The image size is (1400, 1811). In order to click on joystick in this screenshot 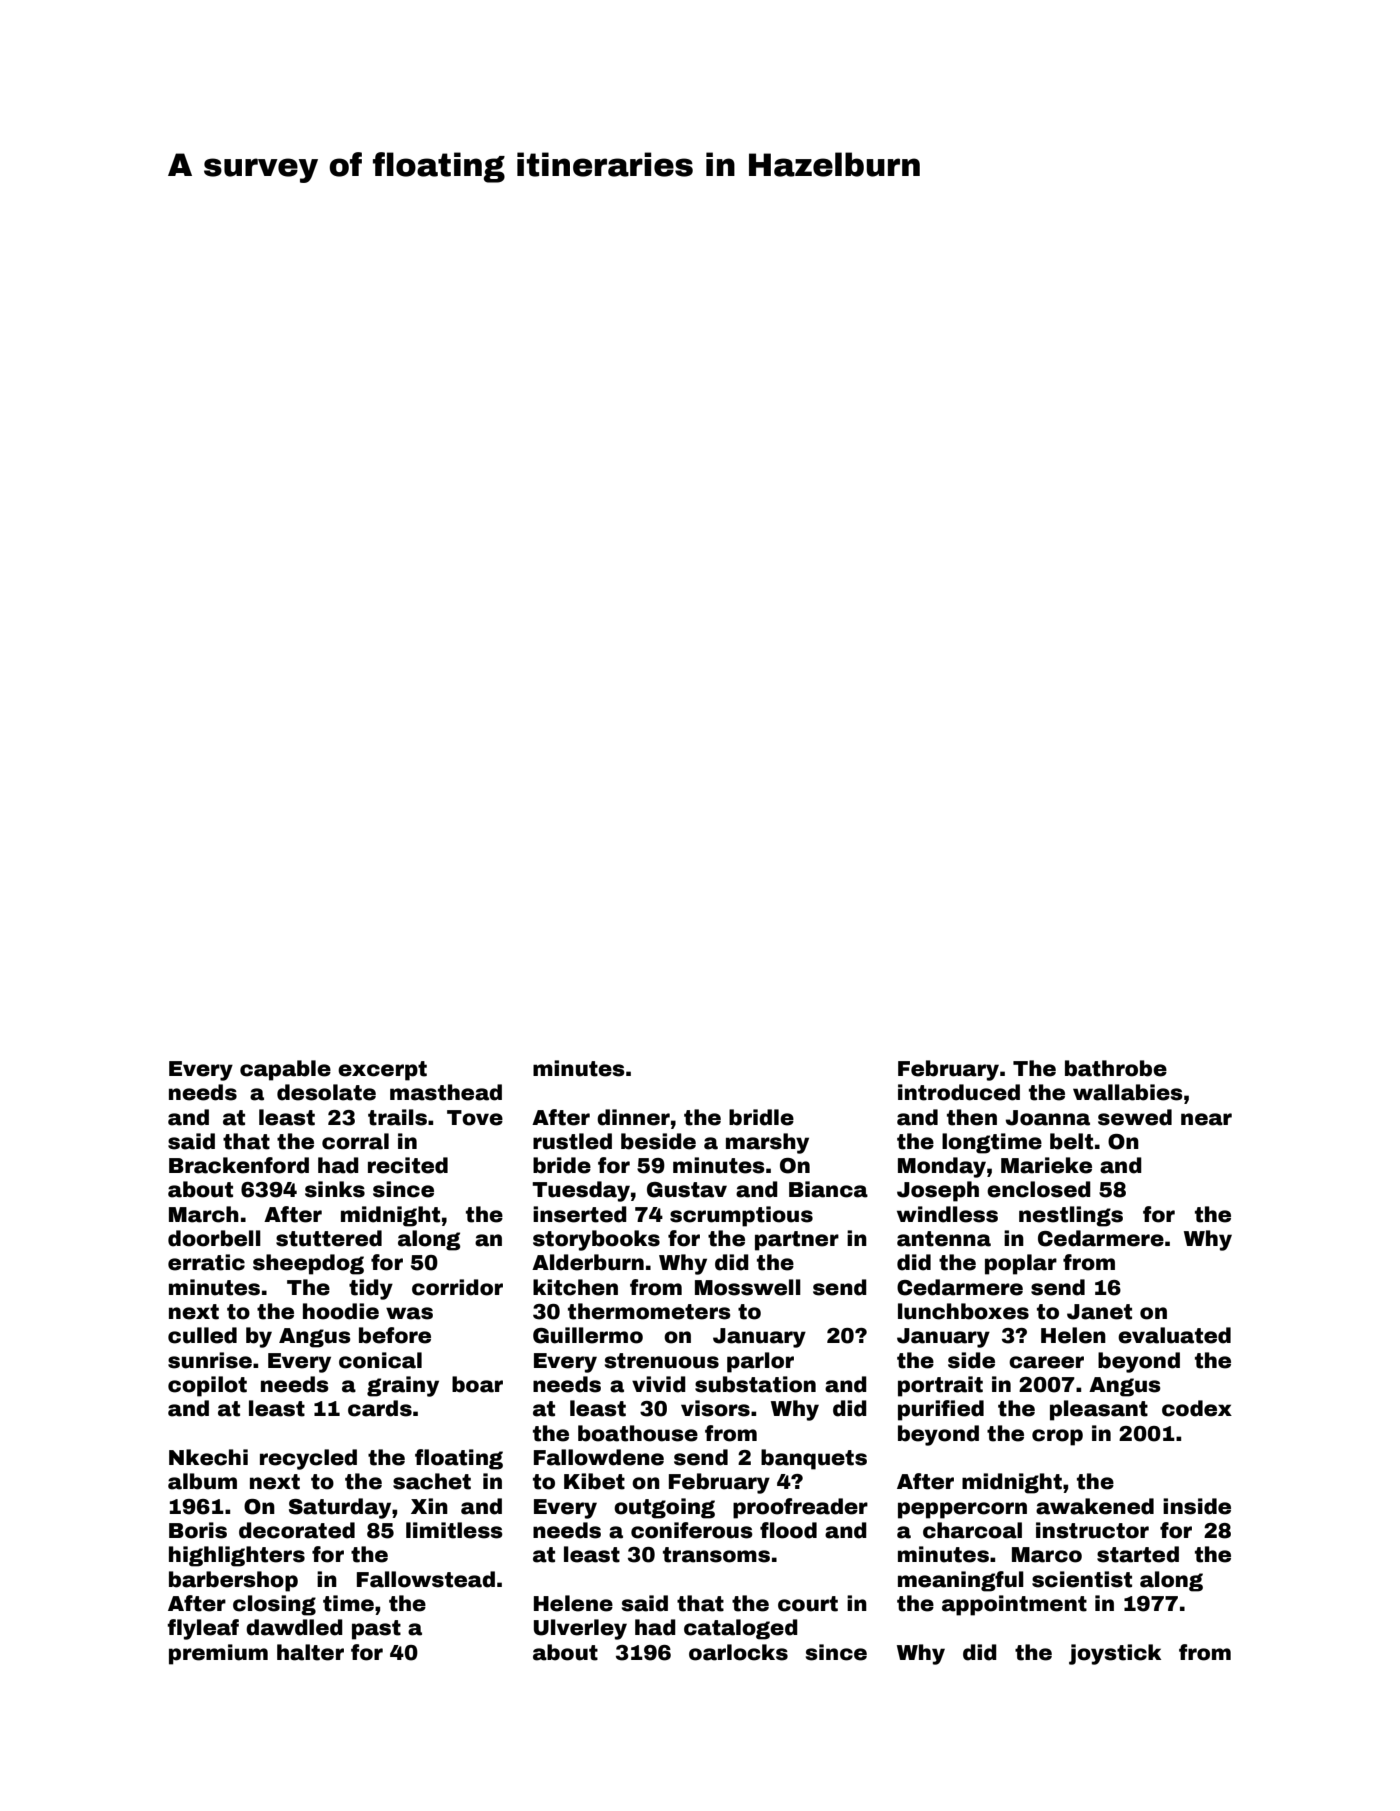, I will do `click(1115, 1654)`.
